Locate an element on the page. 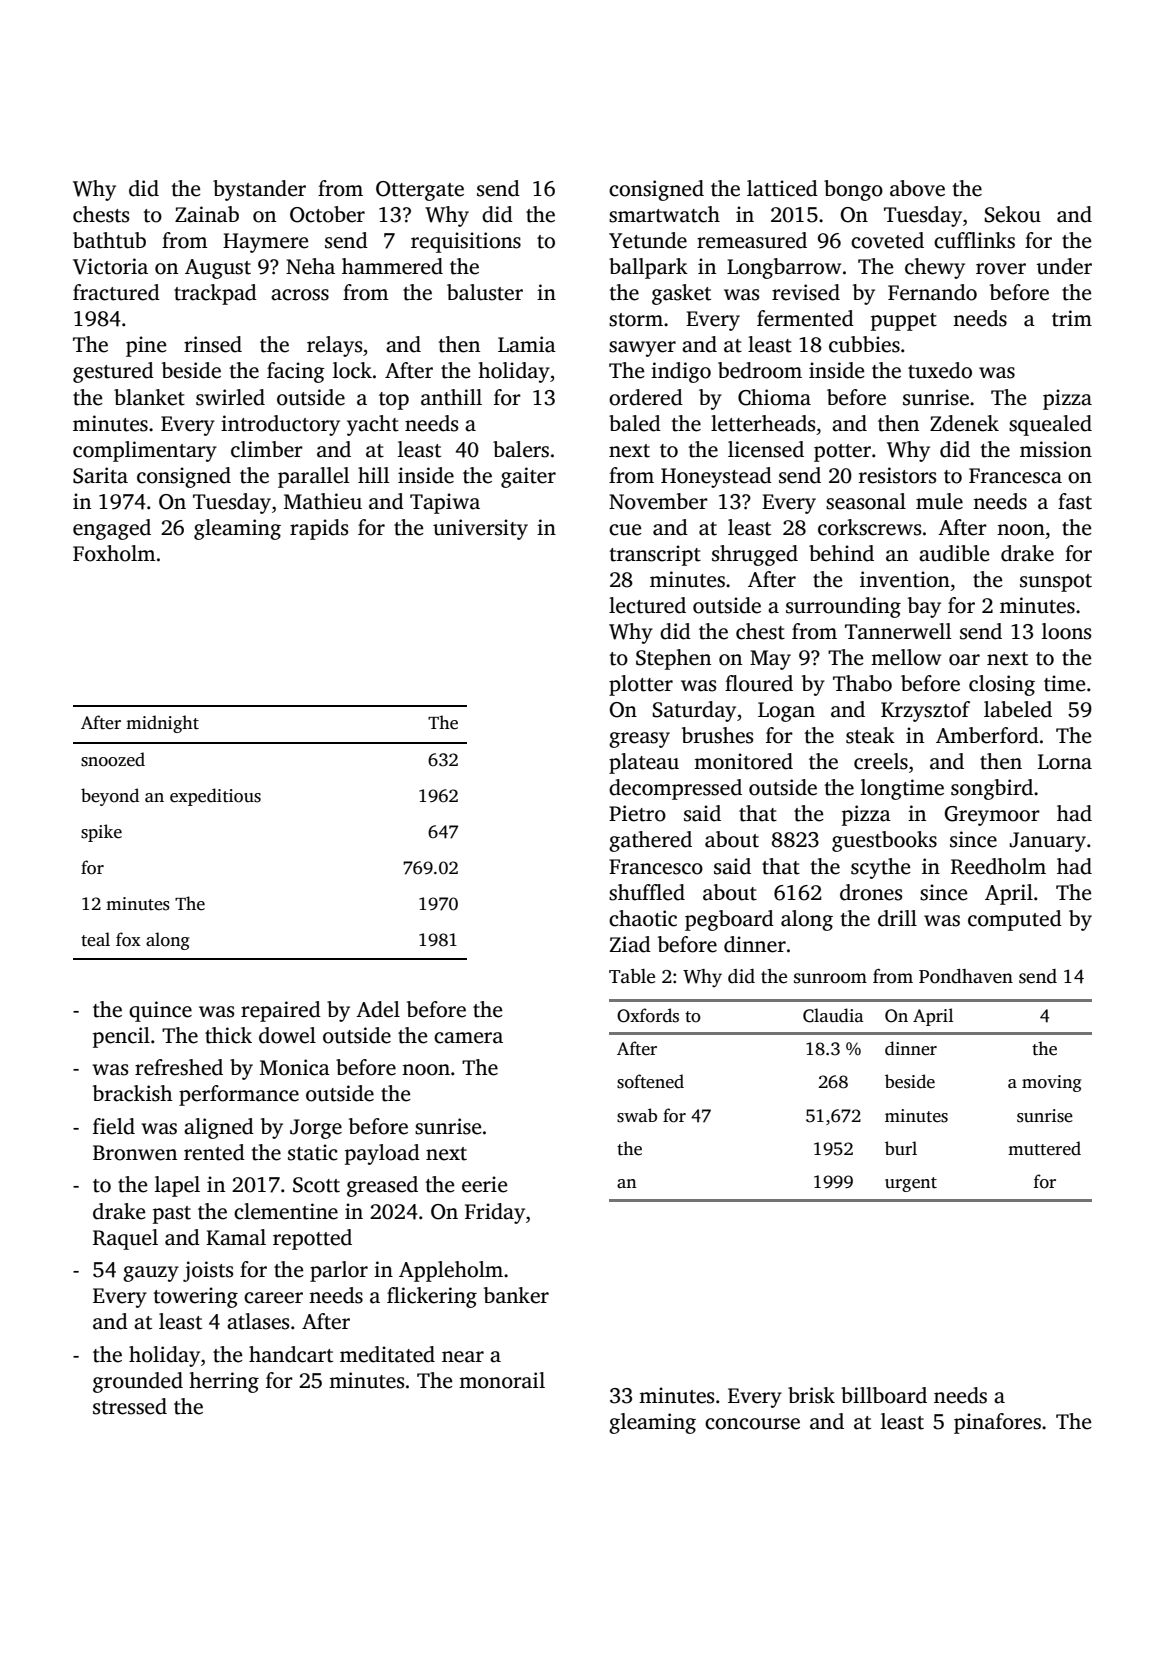 This image has width=1165, height=1654. bystander is located at coordinates (259, 190).
